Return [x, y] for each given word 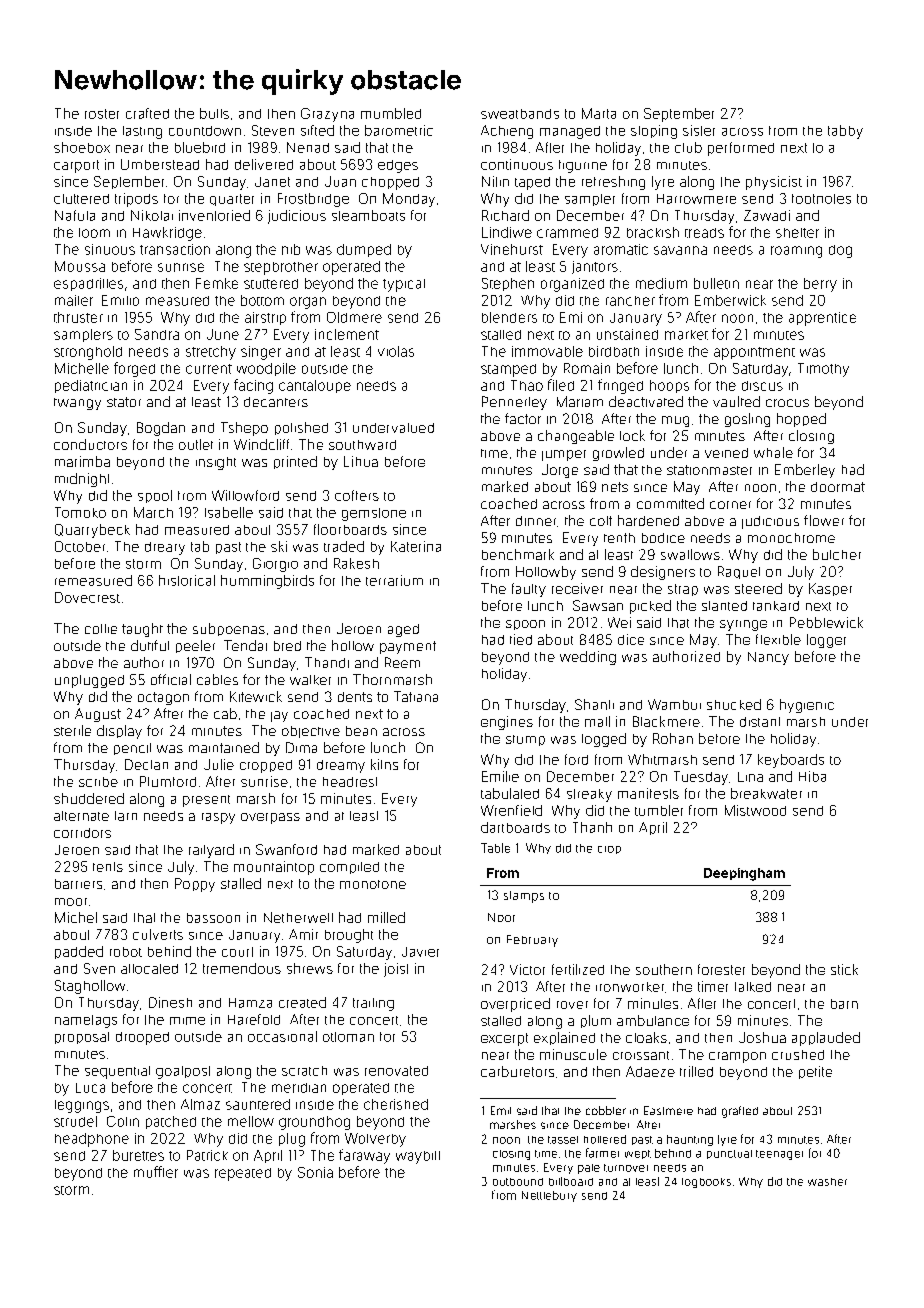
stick [844, 969]
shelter [797, 233]
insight [216, 463]
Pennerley [514, 403]
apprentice [822, 319]
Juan [340, 181]
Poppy [195, 885]
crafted [147, 113]
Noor [501, 917]
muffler [156, 1172]
